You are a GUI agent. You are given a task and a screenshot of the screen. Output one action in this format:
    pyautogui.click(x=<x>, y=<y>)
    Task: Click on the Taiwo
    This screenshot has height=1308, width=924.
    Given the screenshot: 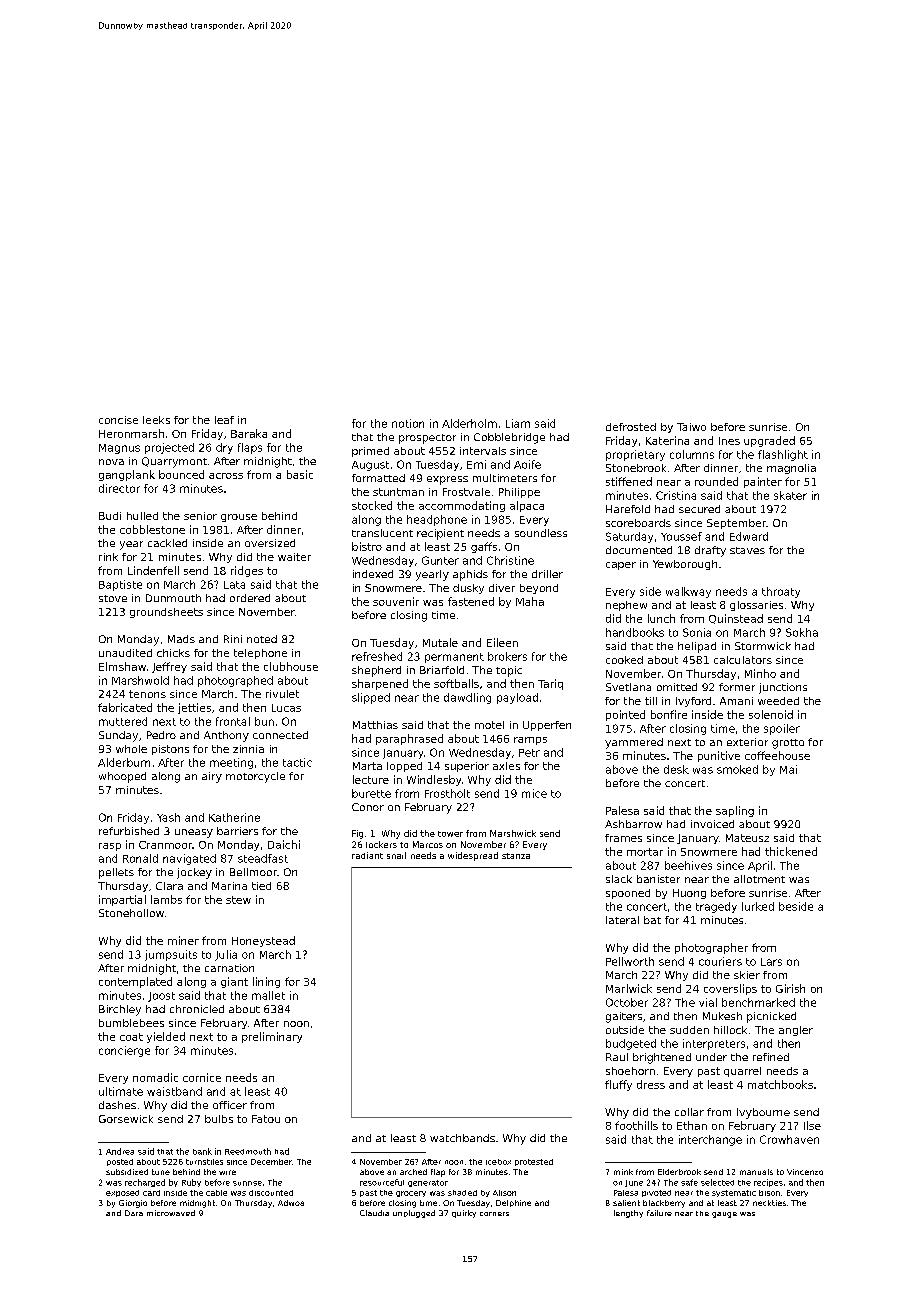 What is the action you would take?
    pyautogui.click(x=691, y=427)
